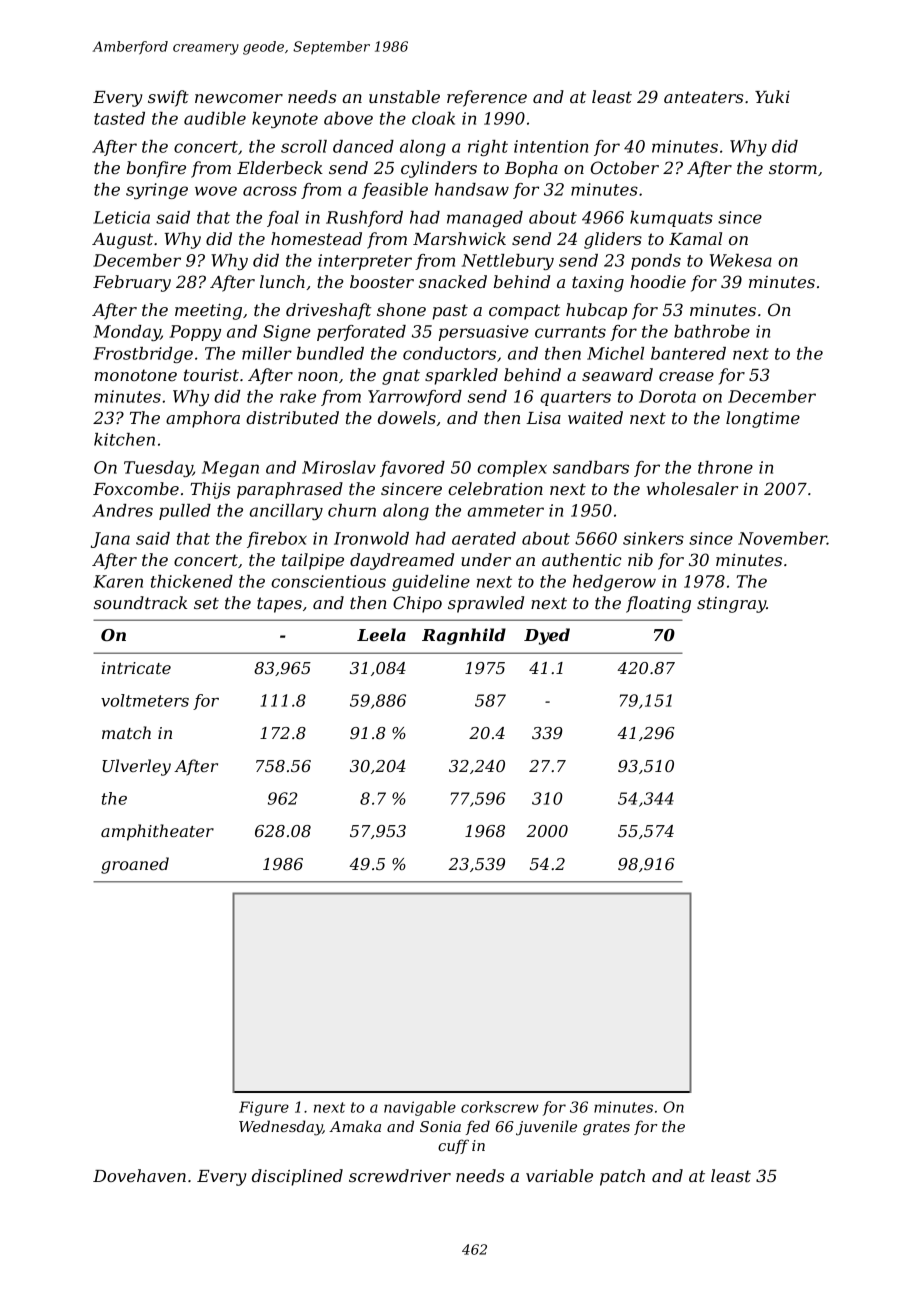 This screenshot has width=924, height=1308. Describe the element at coordinates (731, 605) in the screenshot. I see `stingray` at that location.
